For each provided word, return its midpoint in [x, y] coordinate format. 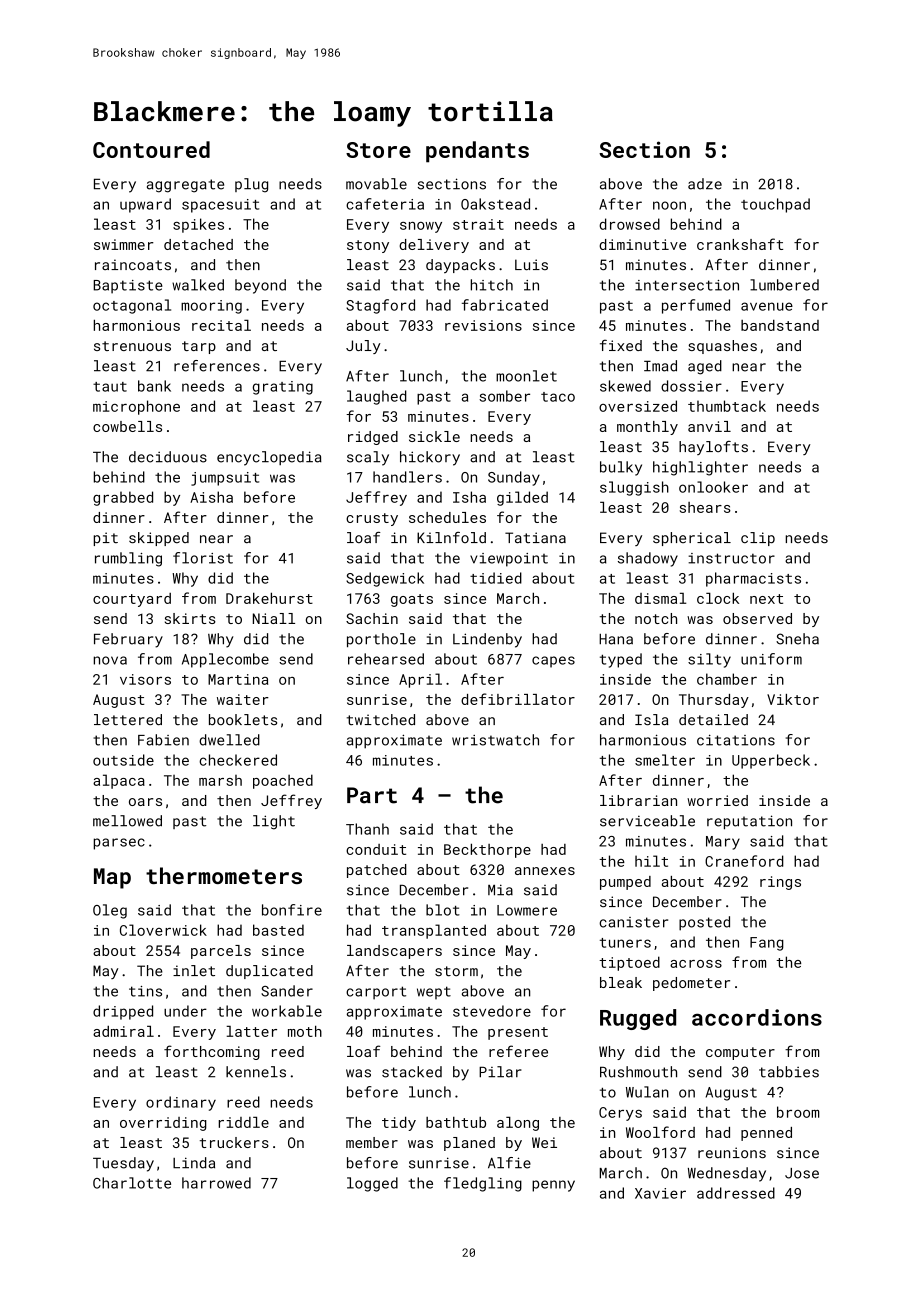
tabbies [789, 1072]
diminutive [642, 244]
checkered [238, 760]
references [217, 366]
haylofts [713, 448]
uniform [771, 659]
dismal [660, 598]
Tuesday [123, 1164]
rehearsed [386, 659]
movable [376, 184]
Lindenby [487, 640]
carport [376, 993]
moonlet [526, 376]
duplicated [269, 972]
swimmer [124, 244]
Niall [274, 618]
